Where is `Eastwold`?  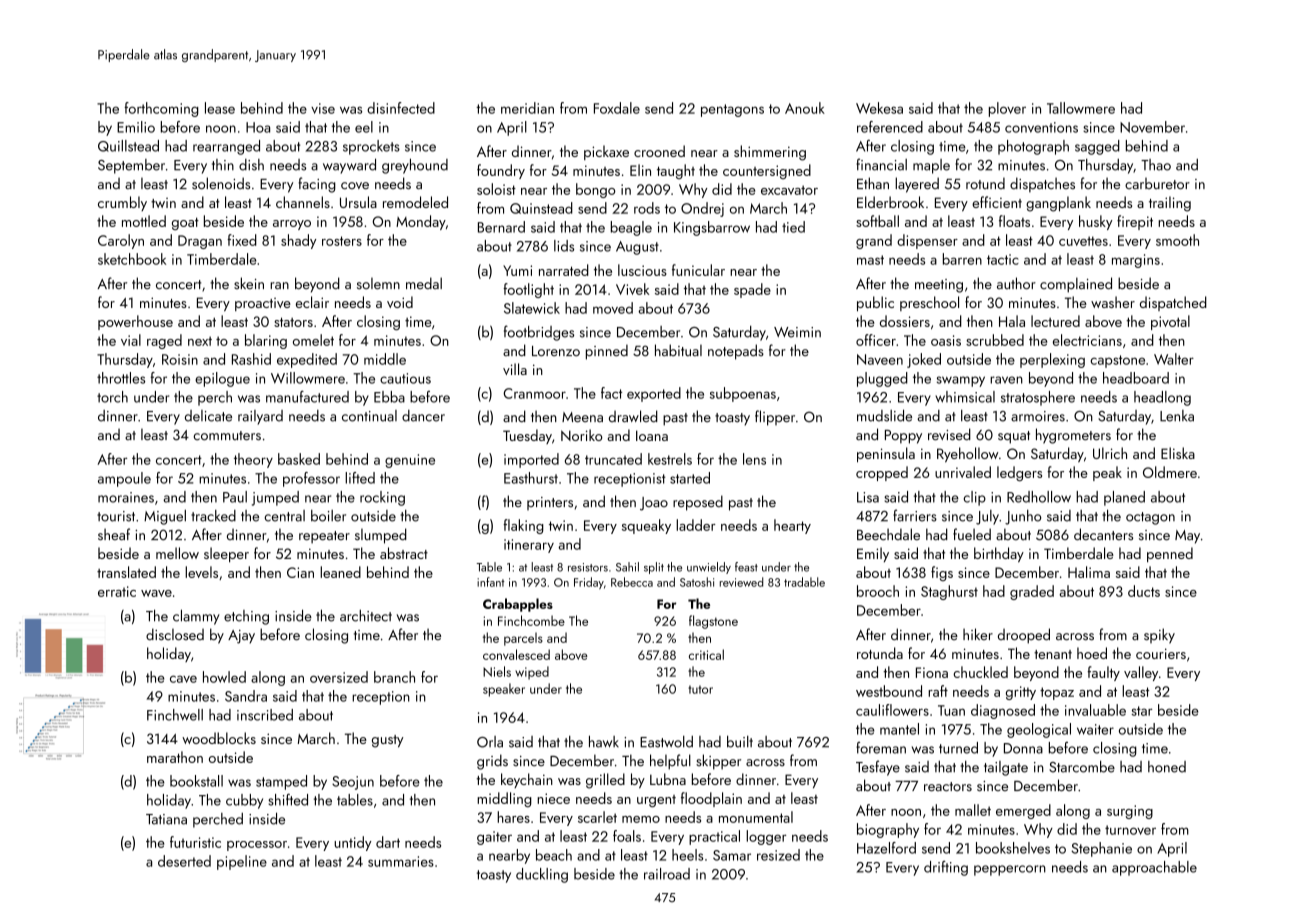
Eastwold is located at coordinates (666, 742).
